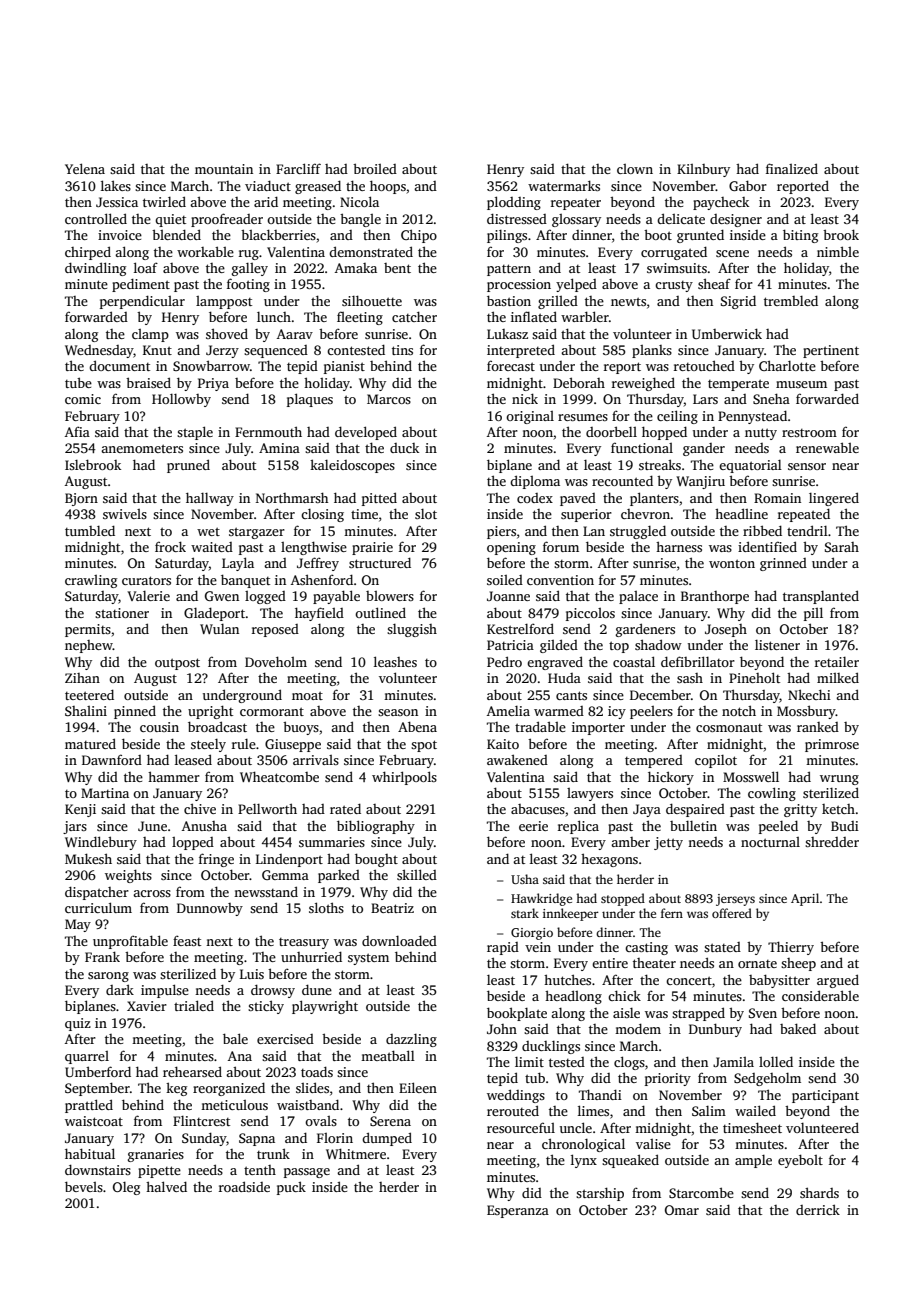 Image resolution: width=924 pixels, height=1314 pixels. Describe the element at coordinates (238, 564) in the screenshot. I see `Layla` at that location.
